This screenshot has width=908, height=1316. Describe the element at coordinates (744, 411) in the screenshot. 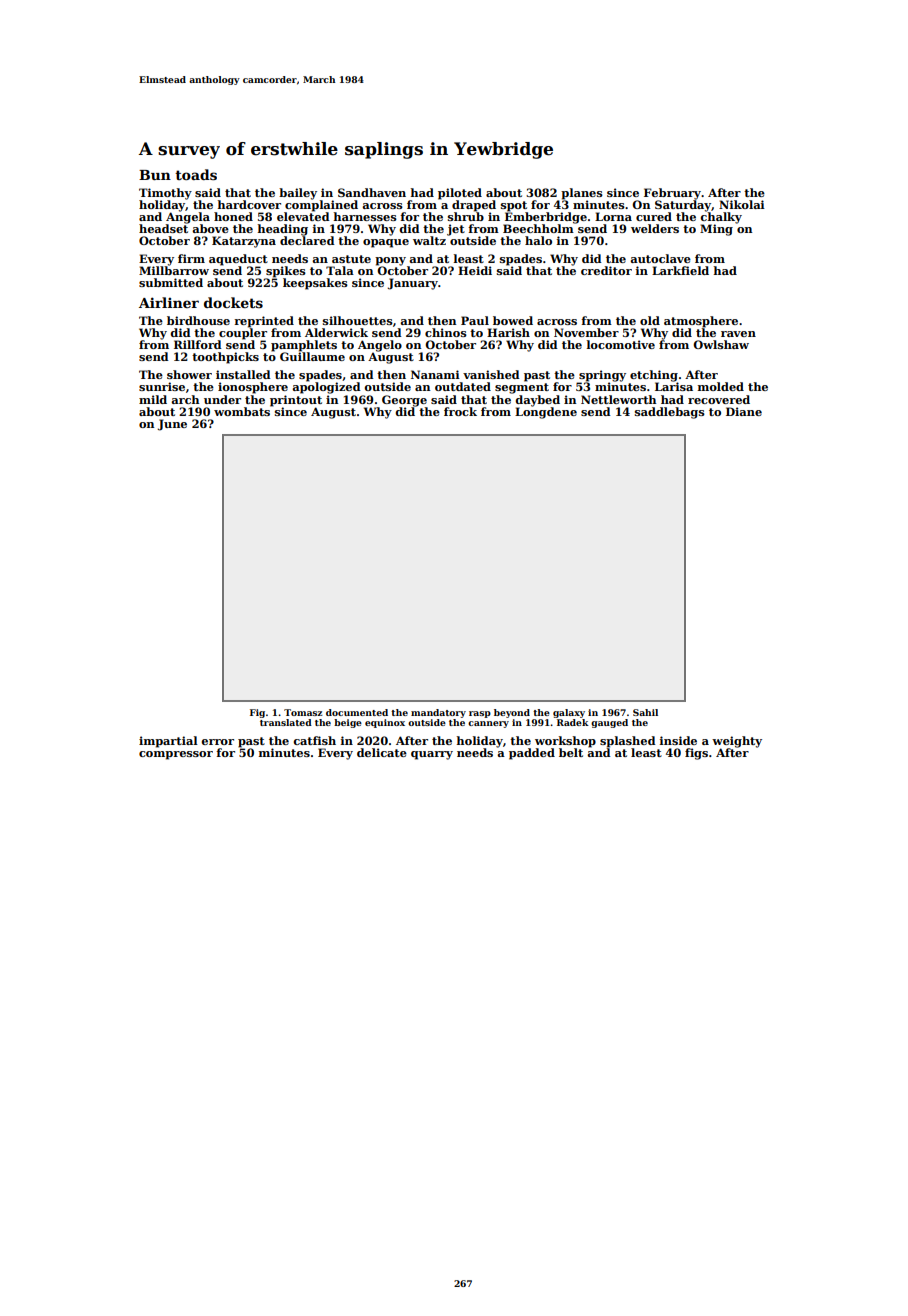

I see `Diane` at that location.
